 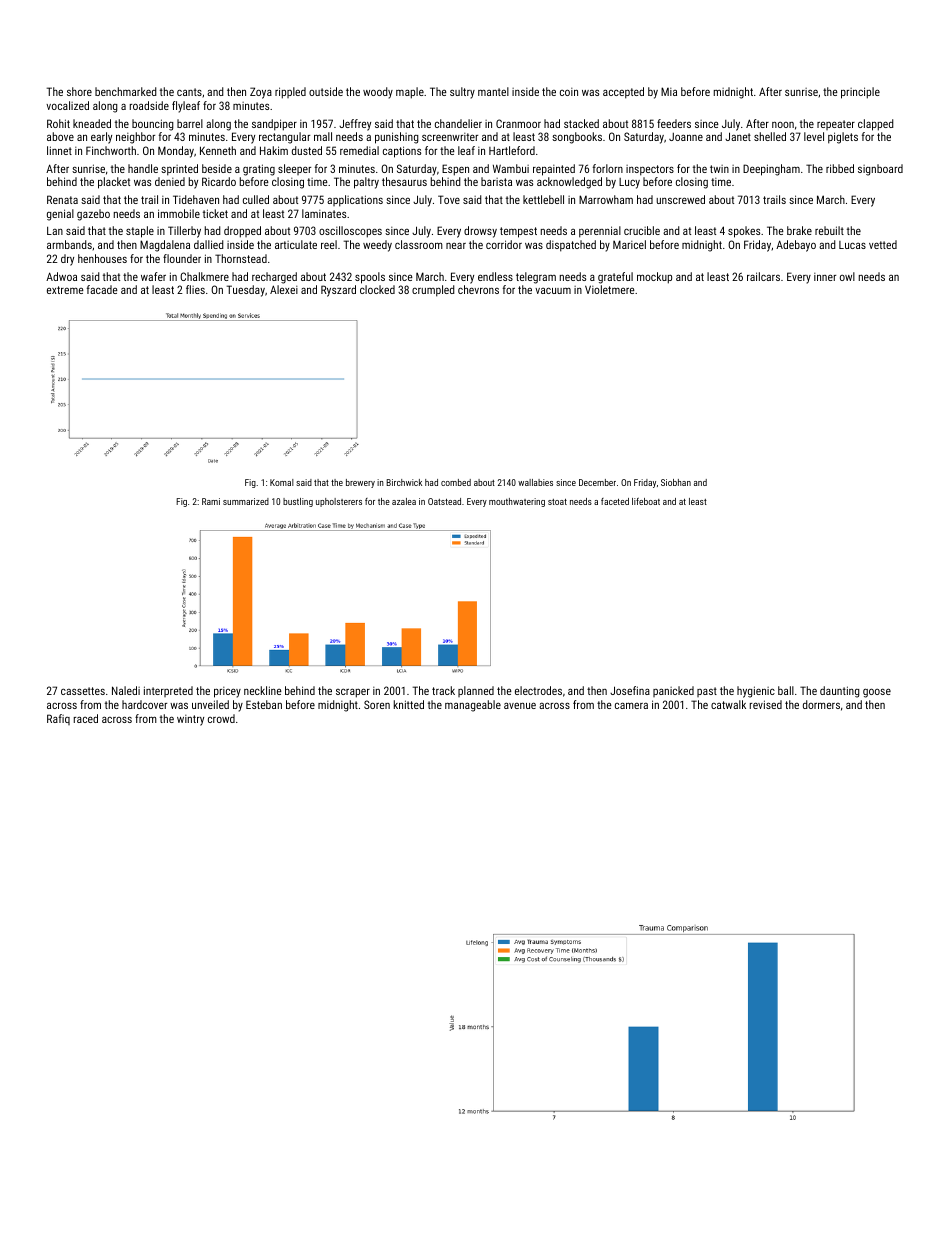 What do you see at coordinates (338, 291) in the screenshot?
I see `Ryszard` at bounding box center [338, 291].
